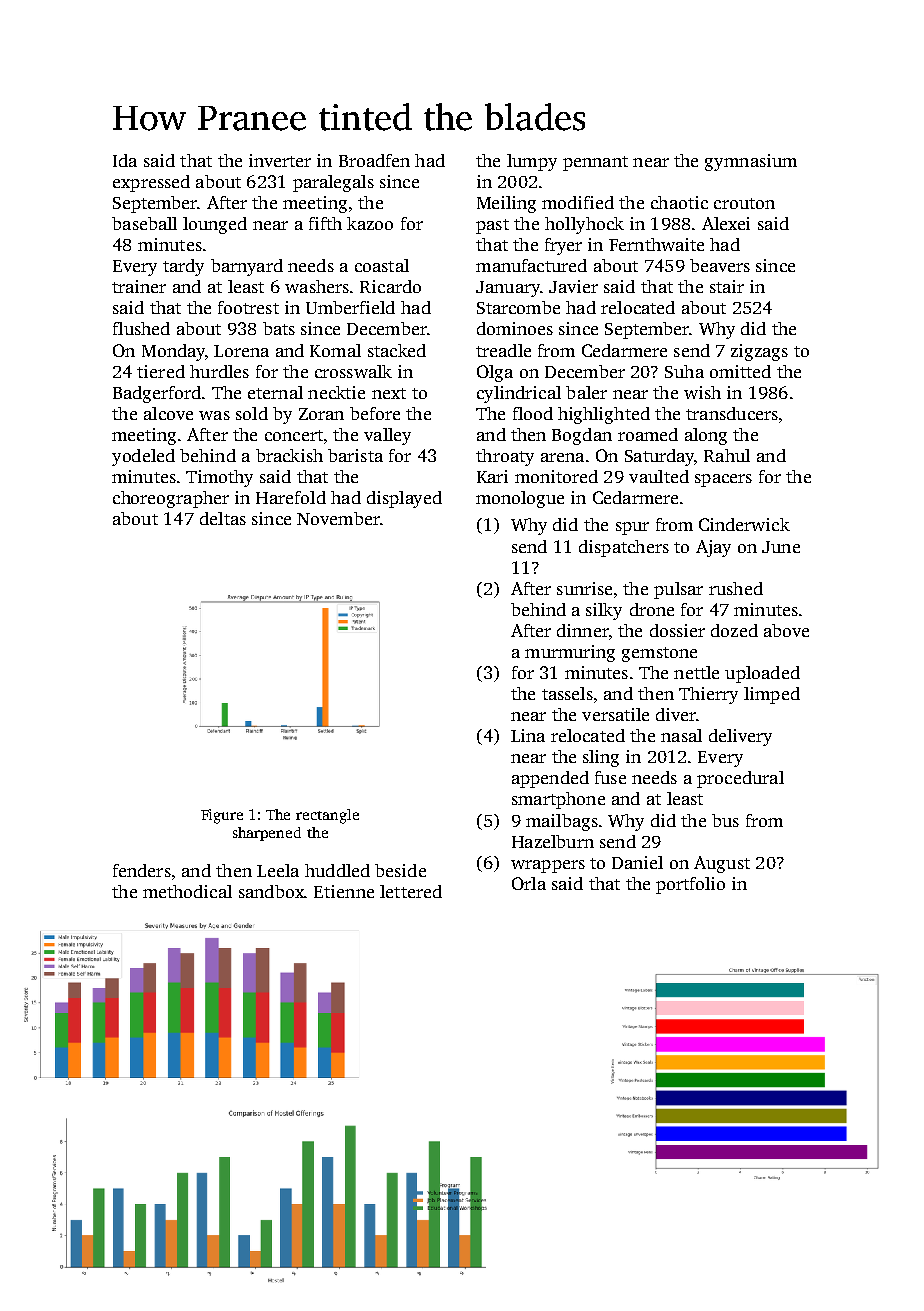 Image resolution: width=924 pixels, height=1311 pixels. What do you see at coordinates (751, 162) in the page?
I see `gymnasium` at bounding box center [751, 162].
